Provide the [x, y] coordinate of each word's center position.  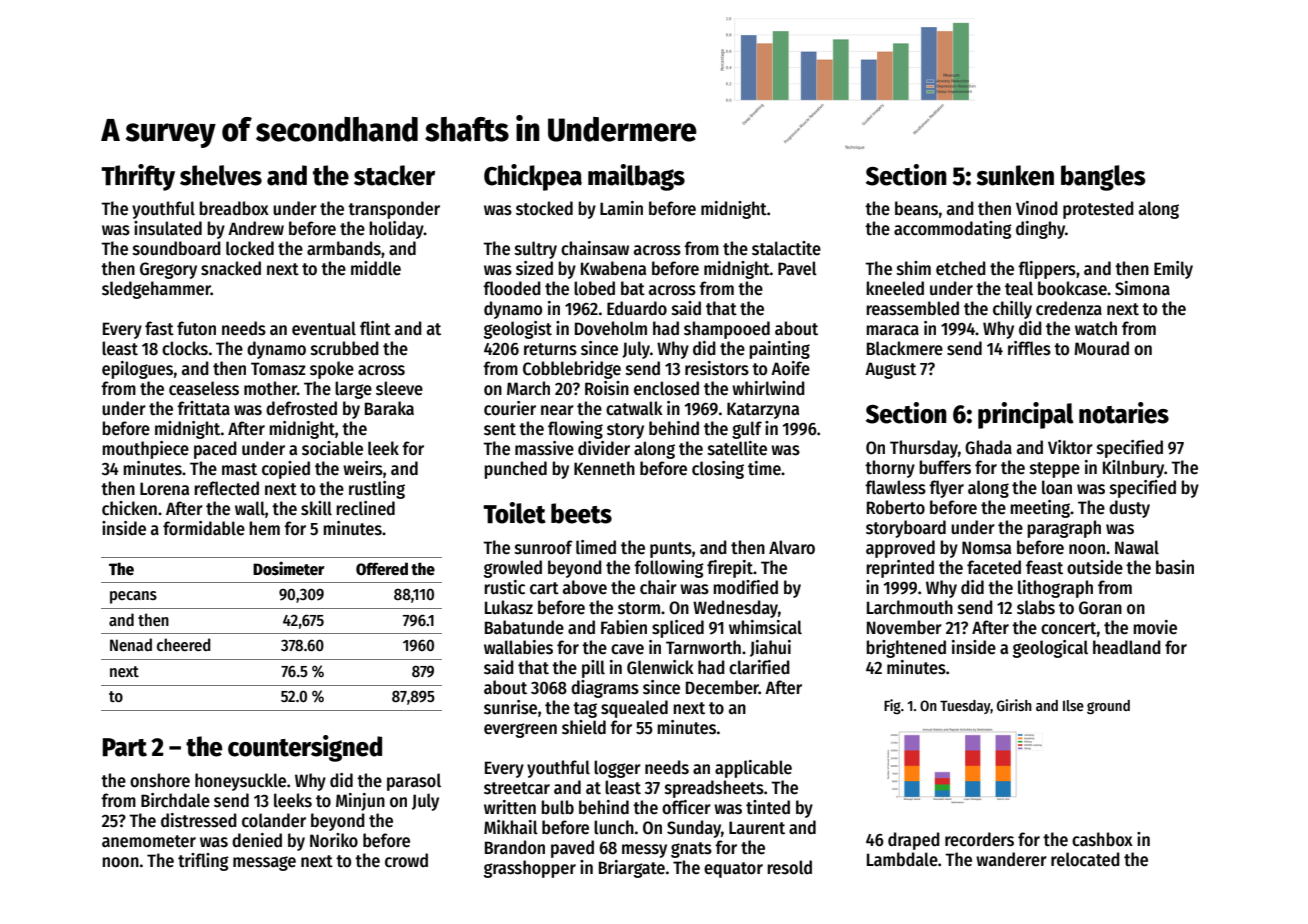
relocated [1085, 859]
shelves [221, 175]
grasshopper [530, 869]
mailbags [636, 177]
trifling [203, 862]
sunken [1015, 175]
